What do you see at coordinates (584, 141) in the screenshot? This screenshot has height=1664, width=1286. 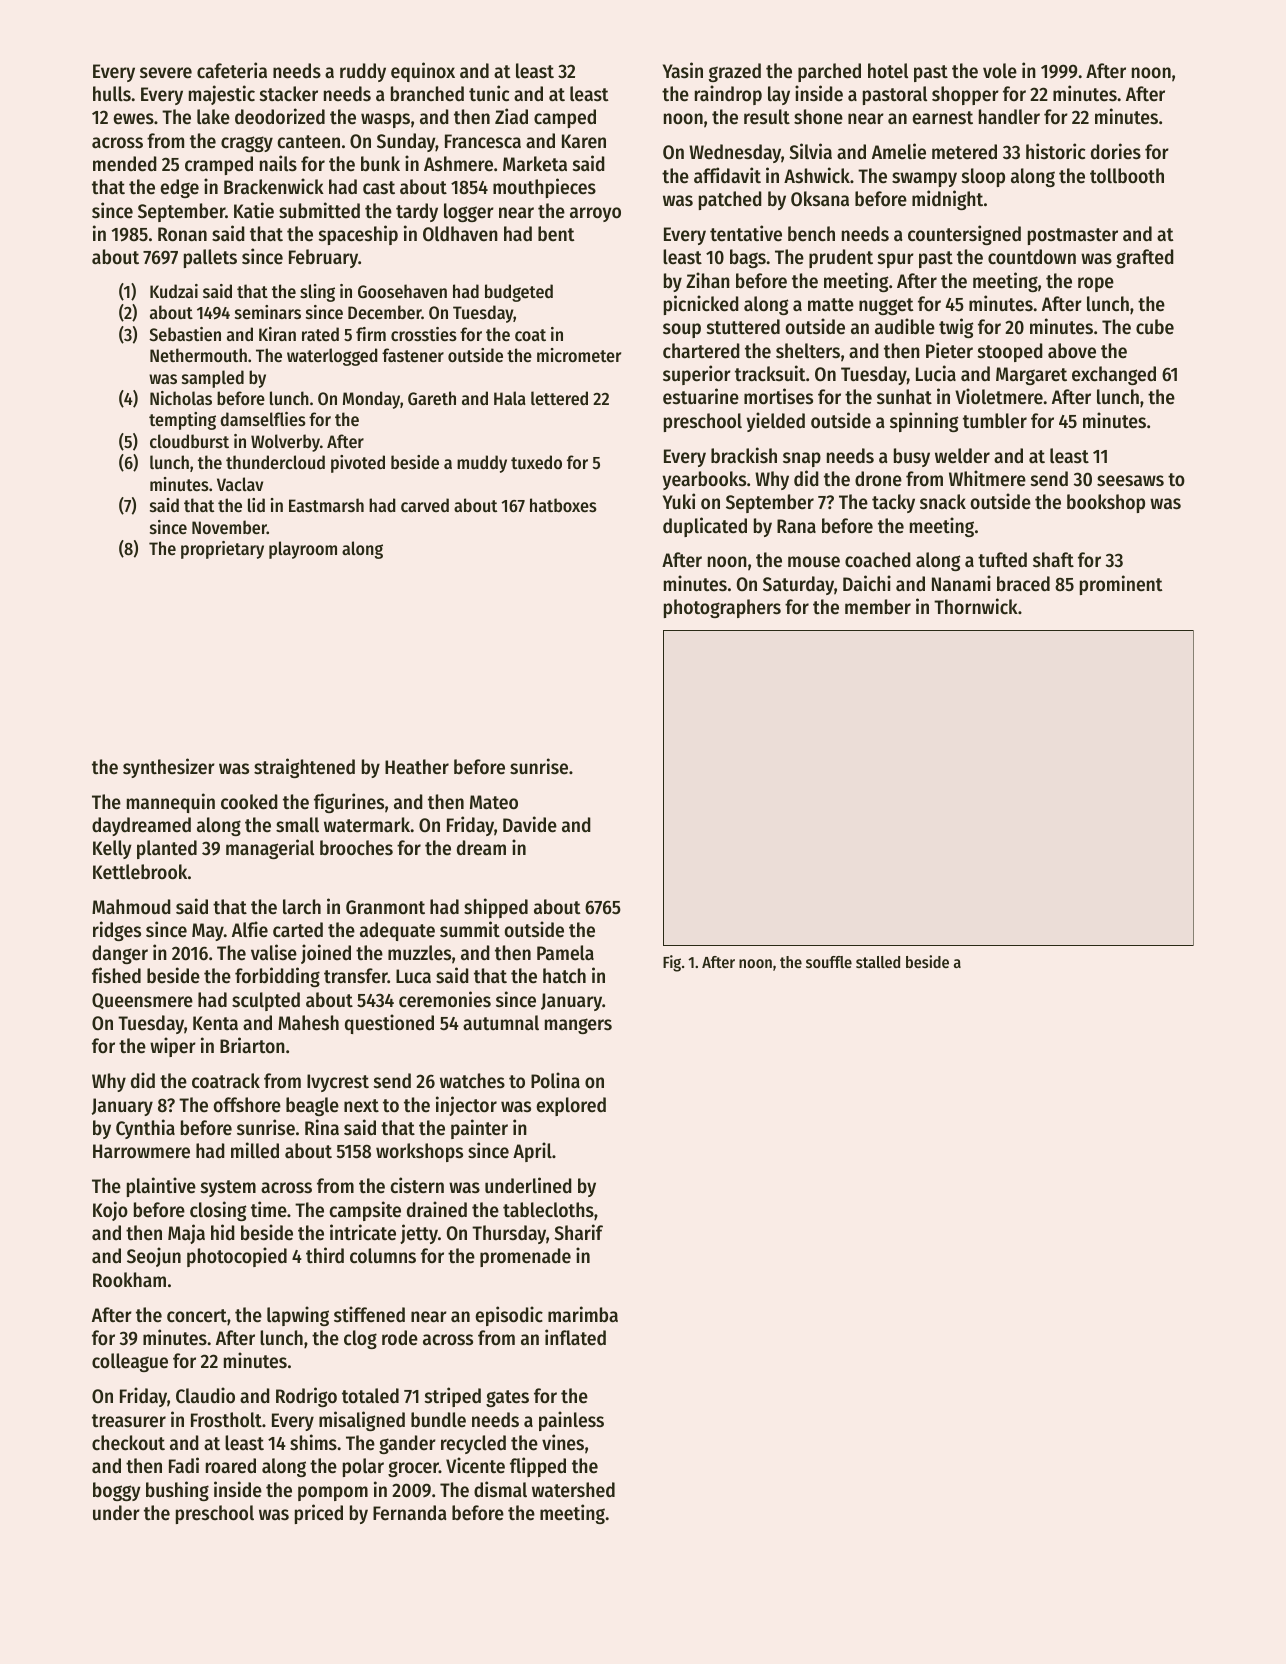 I see `Karen` at bounding box center [584, 141].
